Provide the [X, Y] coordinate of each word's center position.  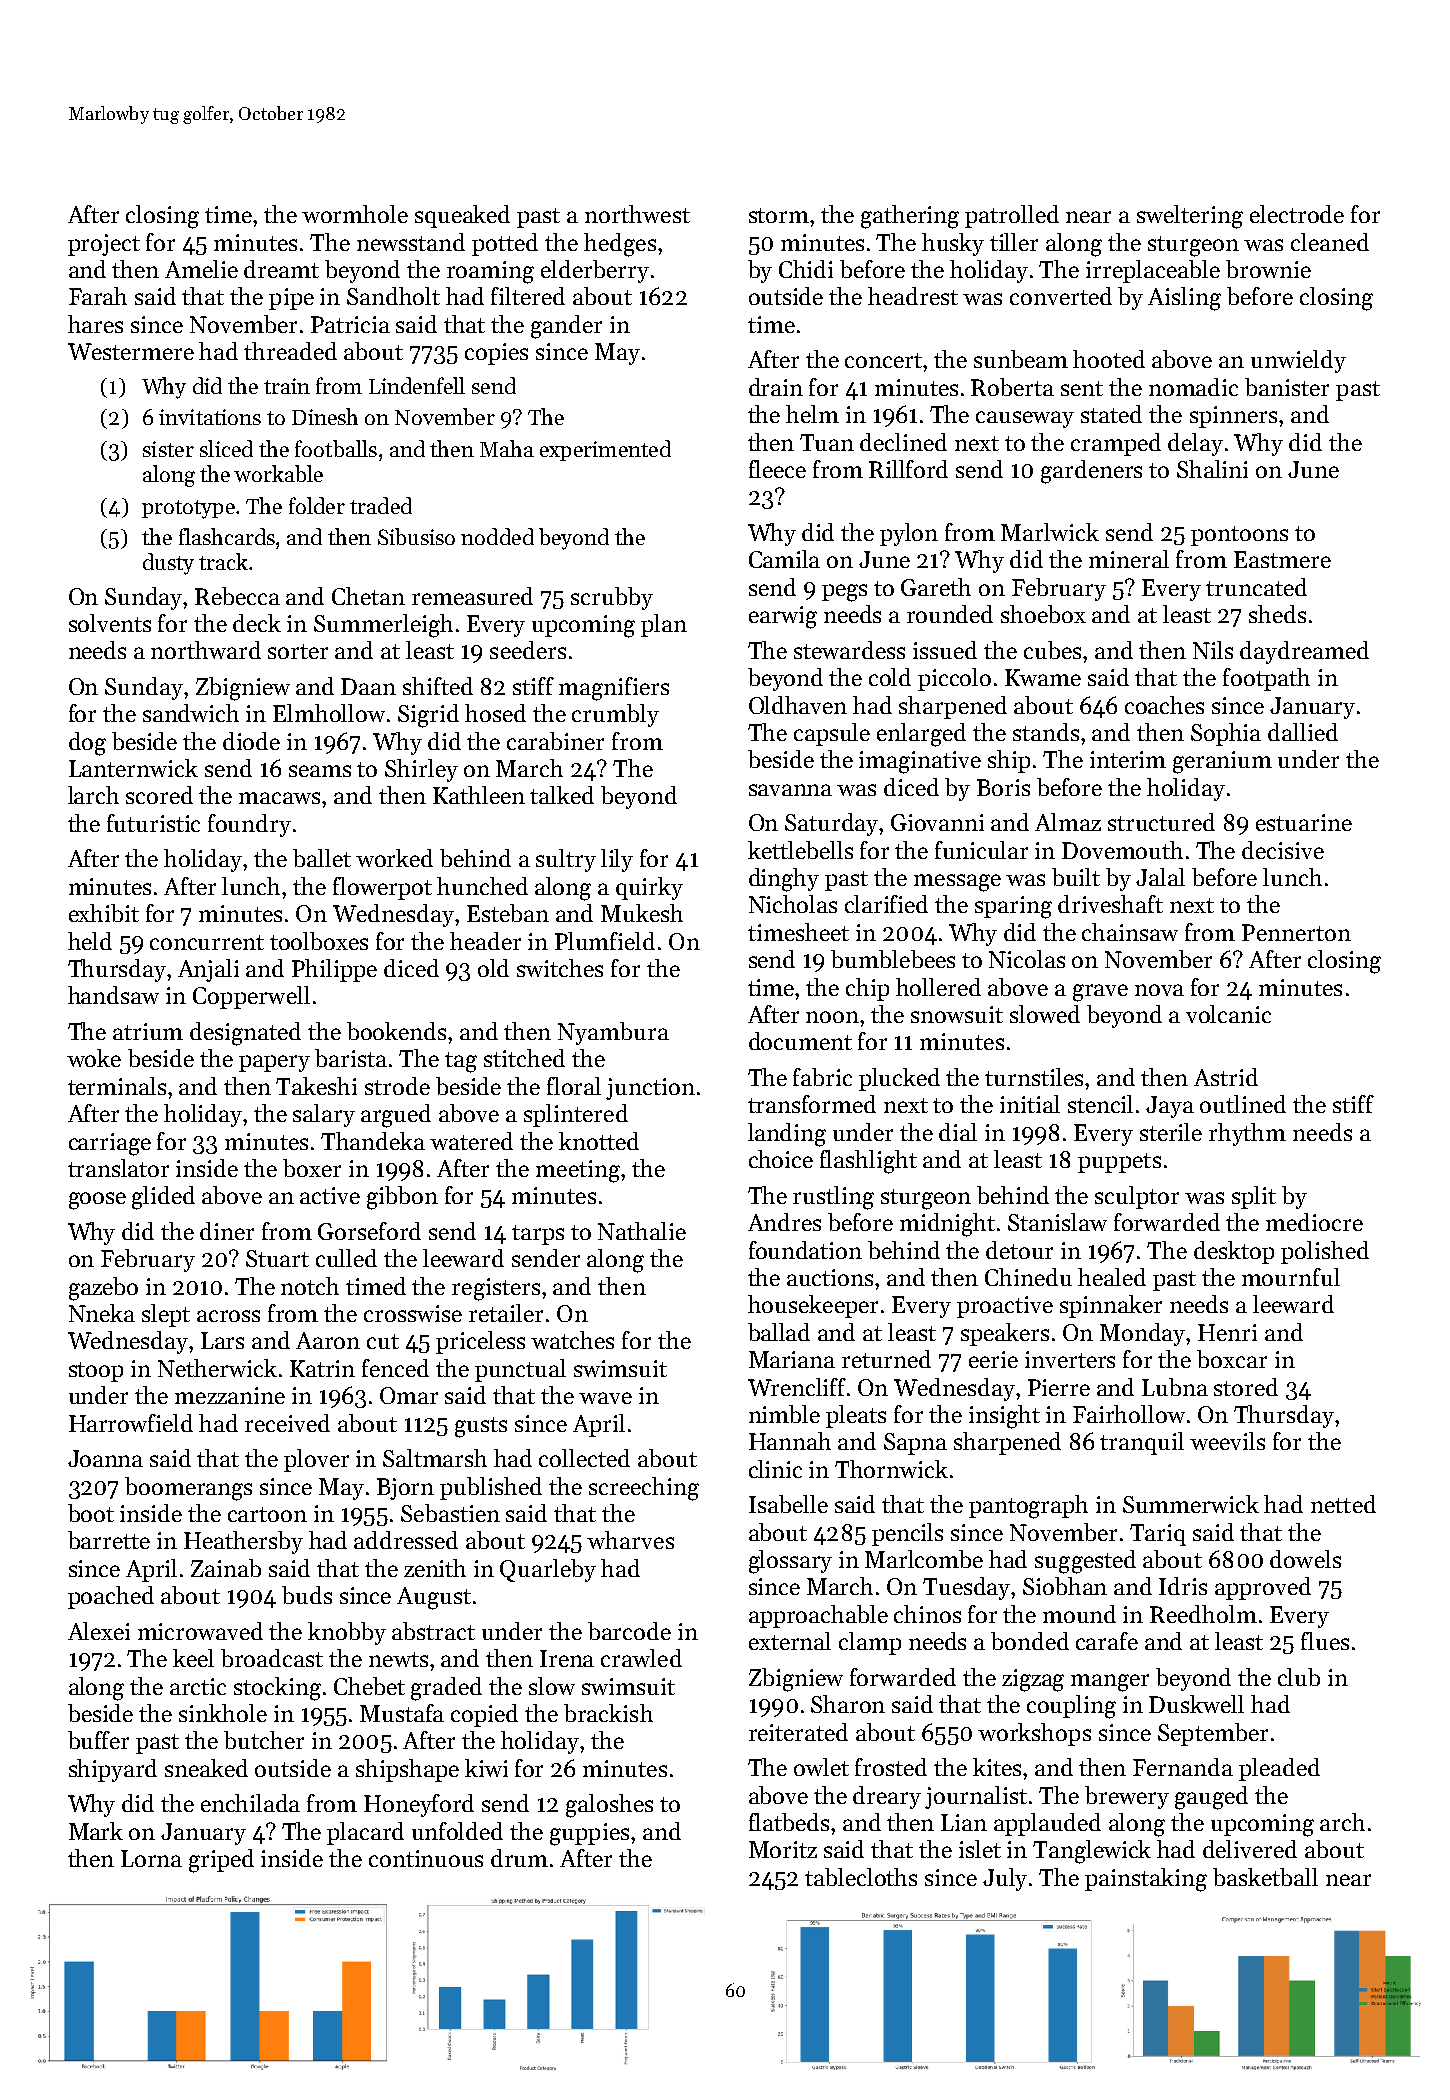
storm [779, 215]
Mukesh [642, 913]
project [104, 245]
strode [397, 1086]
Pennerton [1296, 932]
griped [221, 1861]
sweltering [1190, 217]
